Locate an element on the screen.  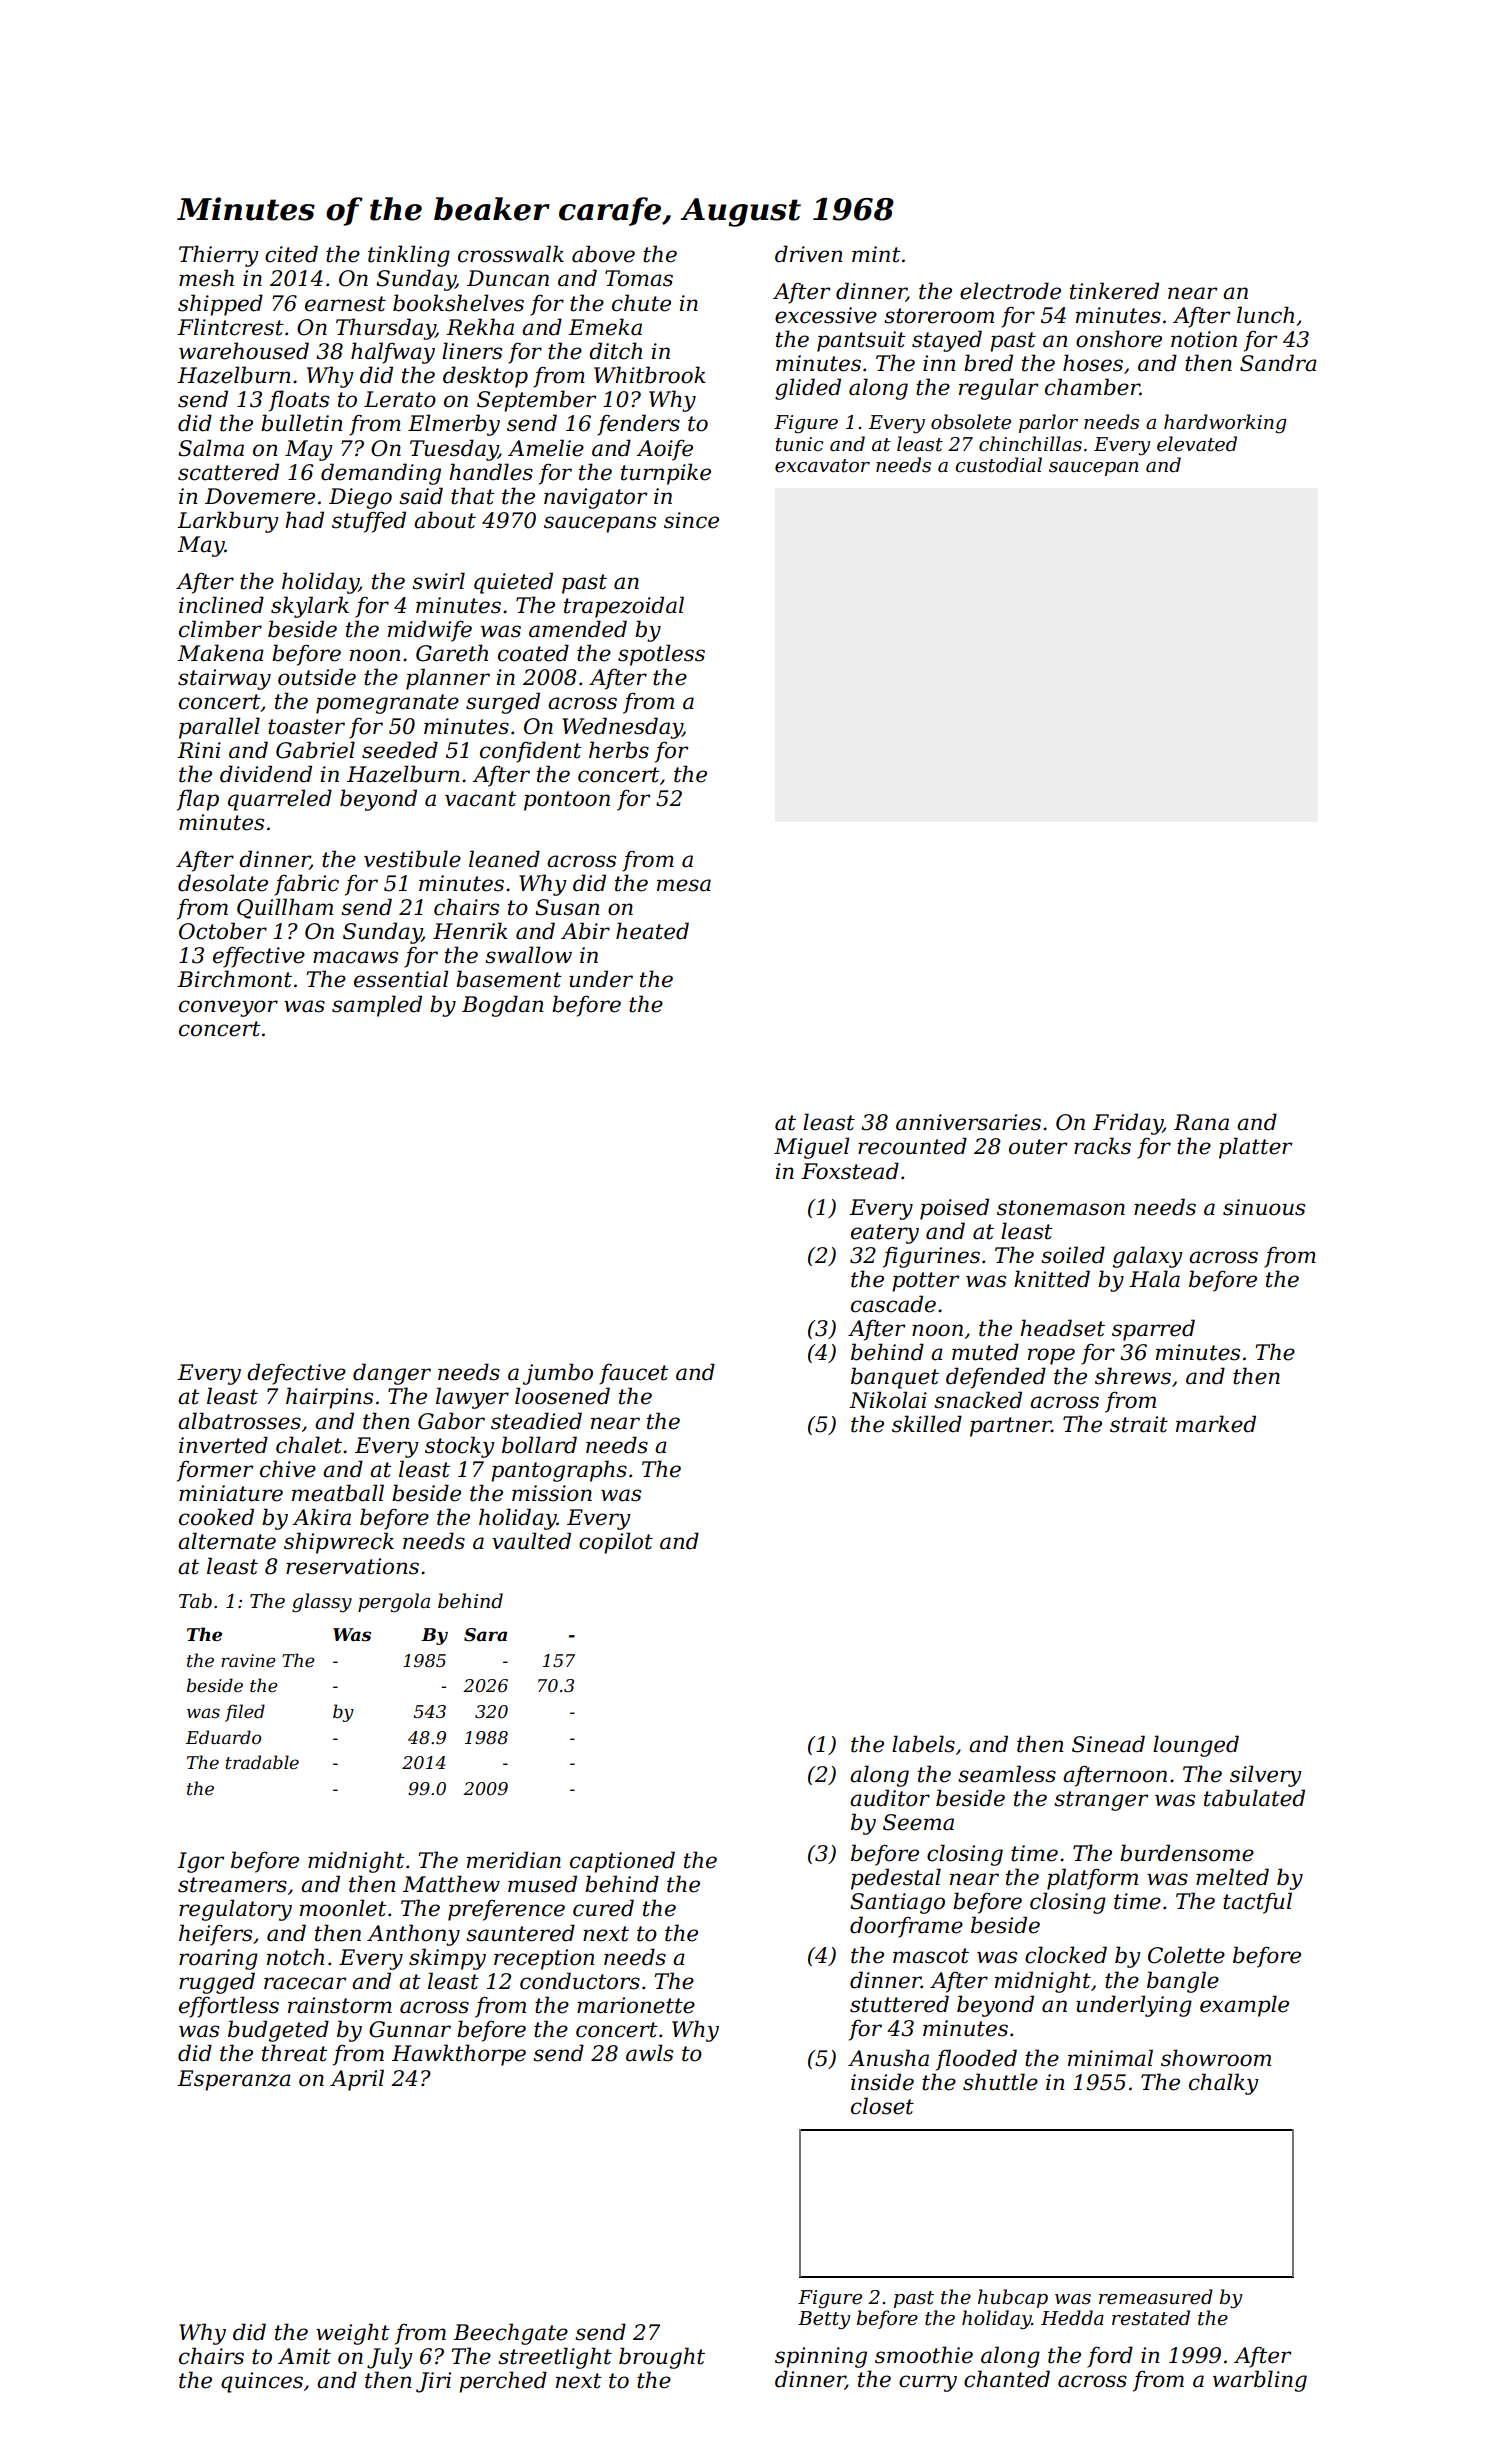
Sandra is located at coordinates (1278, 363).
